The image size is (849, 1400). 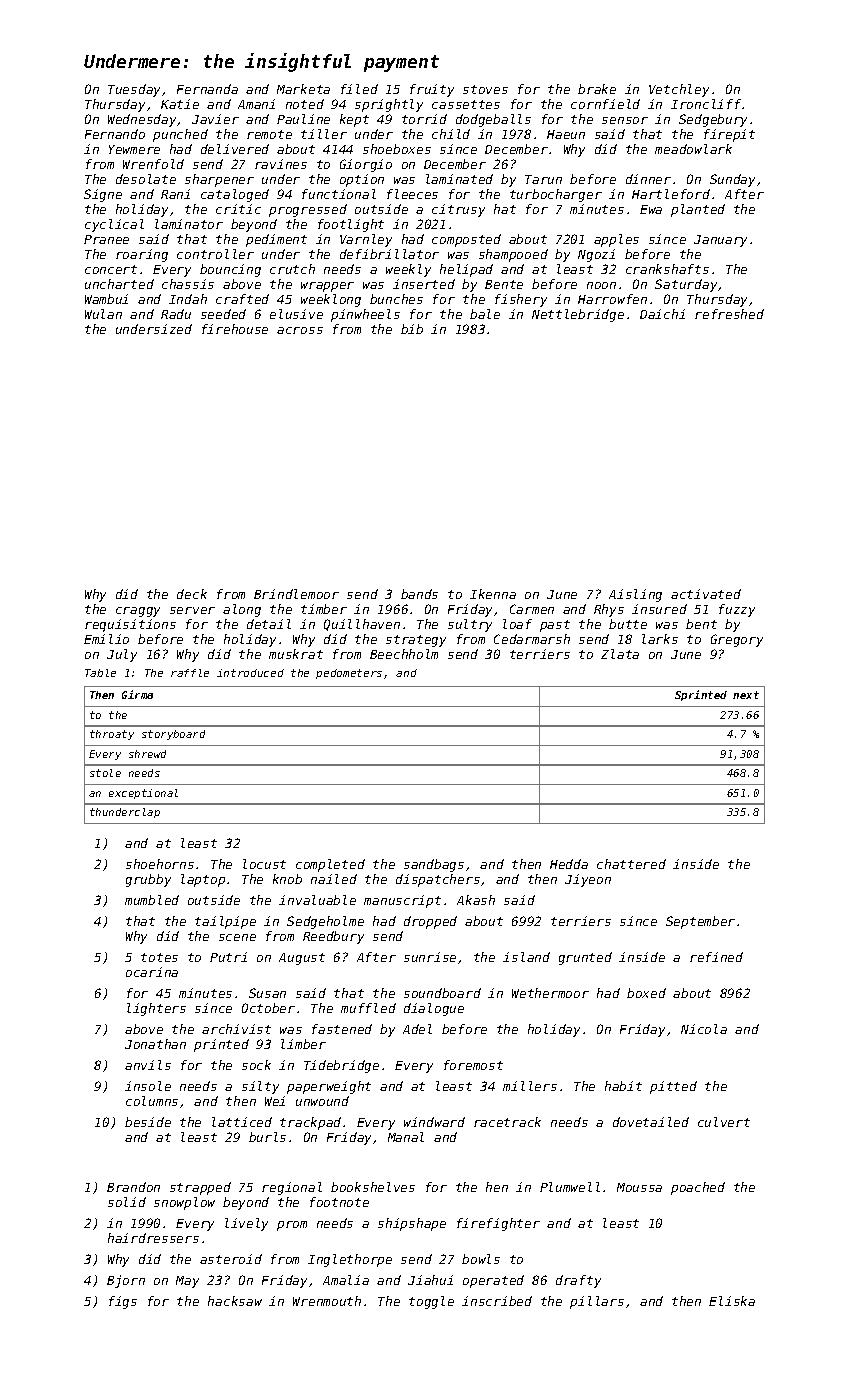 I want to click on Ewa, so click(x=651, y=209).
